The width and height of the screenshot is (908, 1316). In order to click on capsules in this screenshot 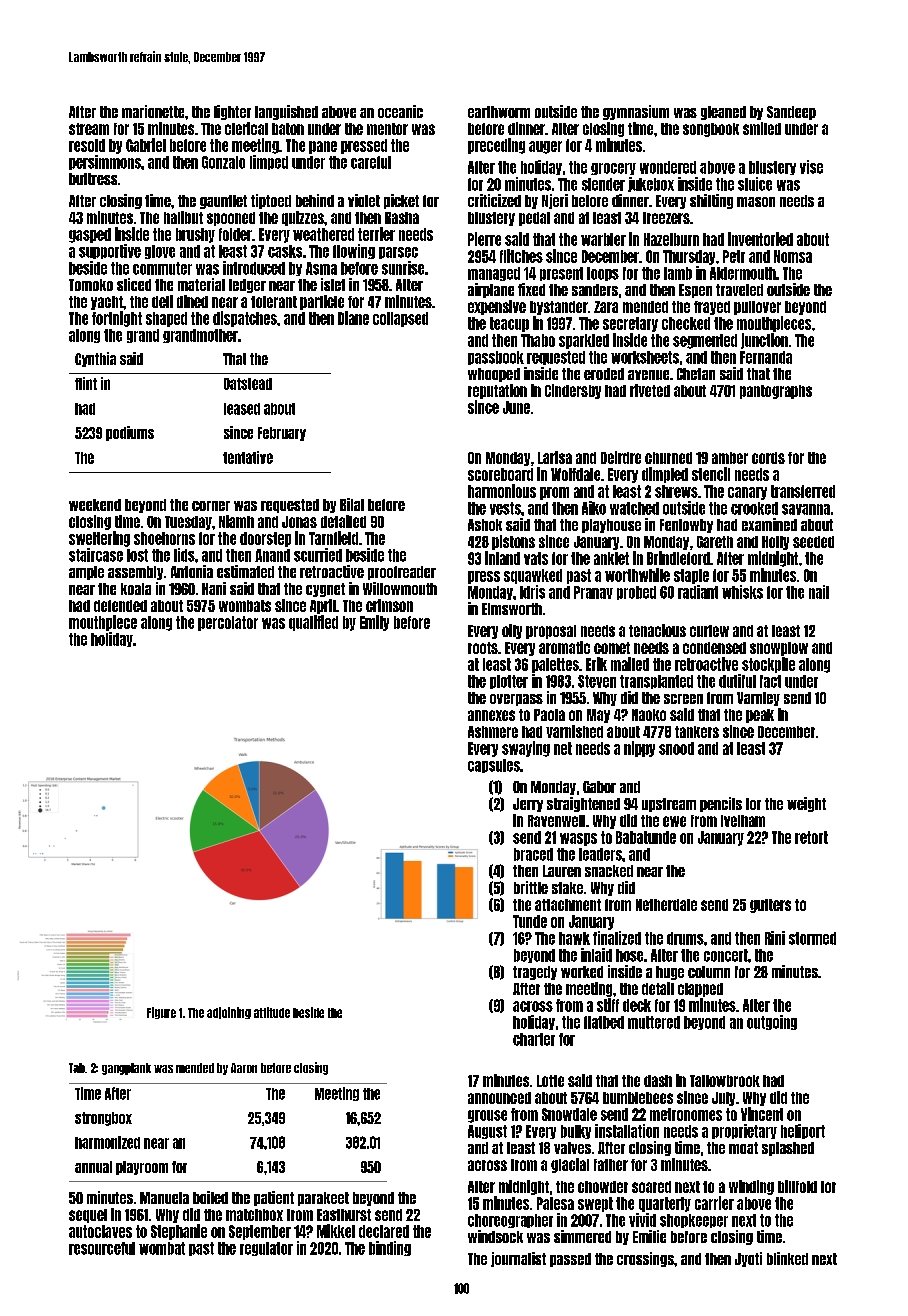, I will do `click(494, 766)`.
